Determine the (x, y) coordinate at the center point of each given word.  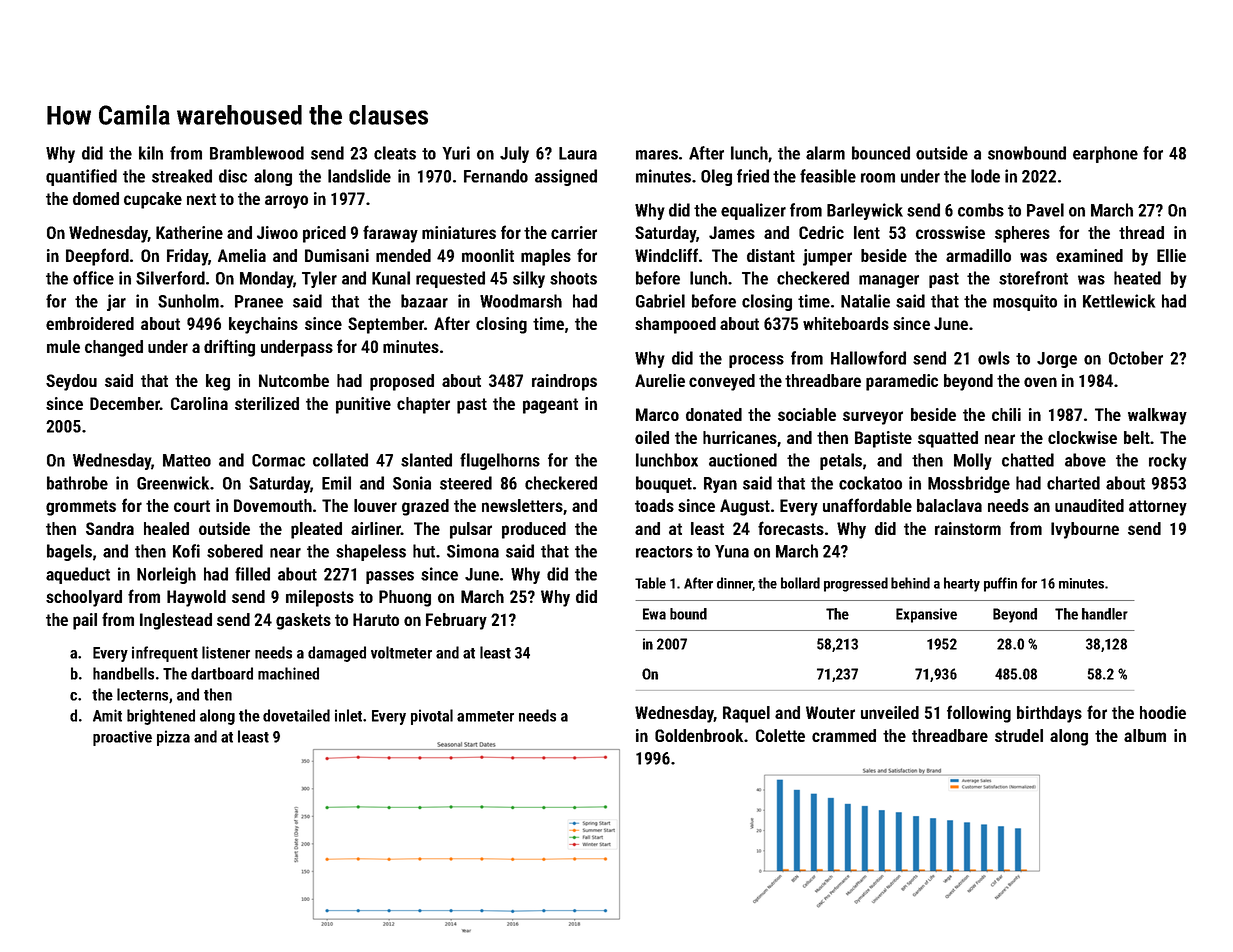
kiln (151, 153)
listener (226, 652)
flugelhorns (500, 461)
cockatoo (870, 483)
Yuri (456, 153)
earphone (1105, 154)
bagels (69, 552)
